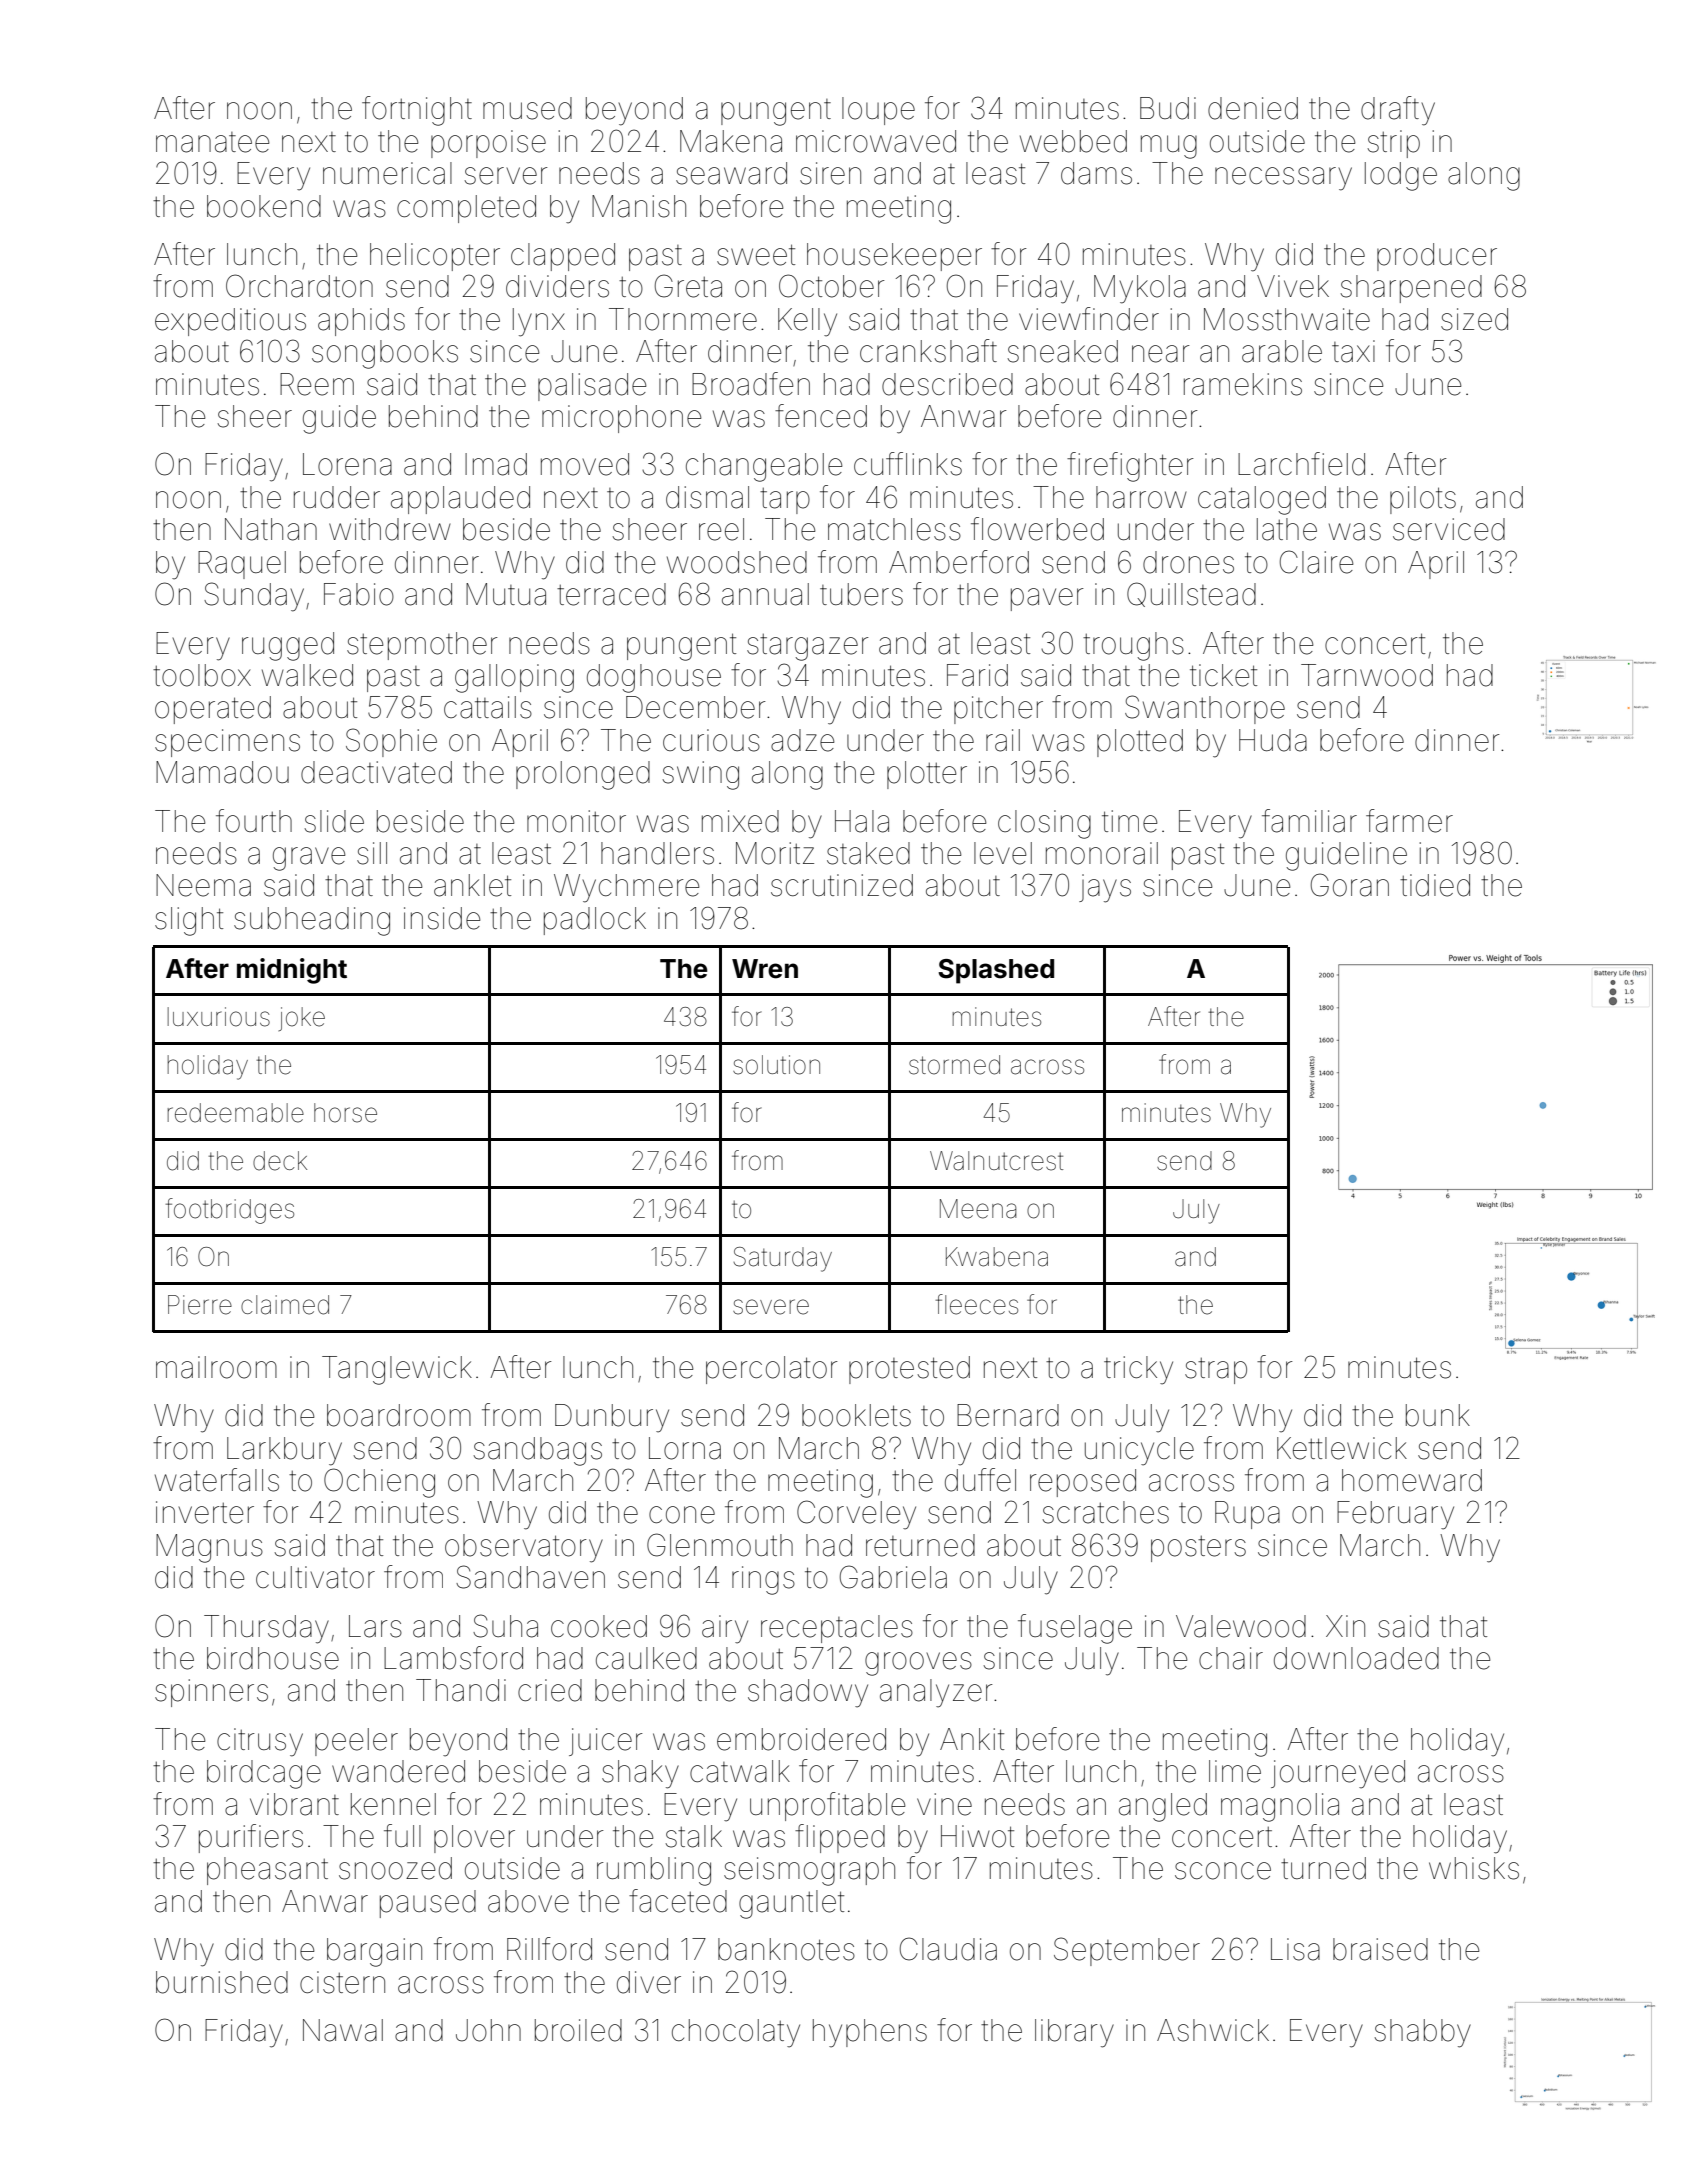 The image size is (1683, 2178). What do you see at coordinates (264, 206) in the screenshot?
I see `bookend` at bounding box center [264, 206].
